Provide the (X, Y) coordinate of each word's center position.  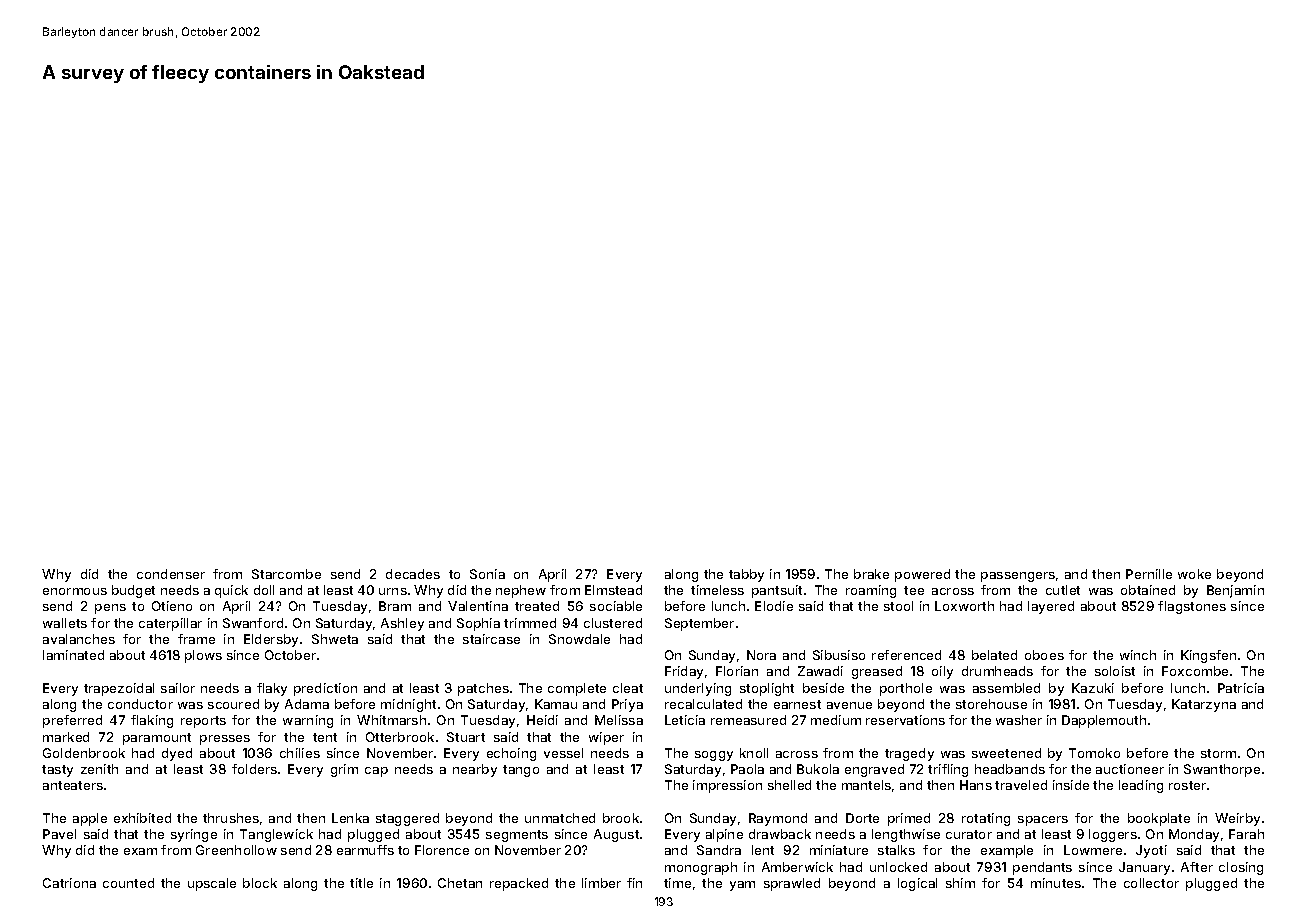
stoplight (767, 689)
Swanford (253, 623)
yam (742, 886)
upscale (212, 884)
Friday (684, 672)
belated (994, 655)
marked (66, 737)
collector (1151, 883)
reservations (905, 720)
